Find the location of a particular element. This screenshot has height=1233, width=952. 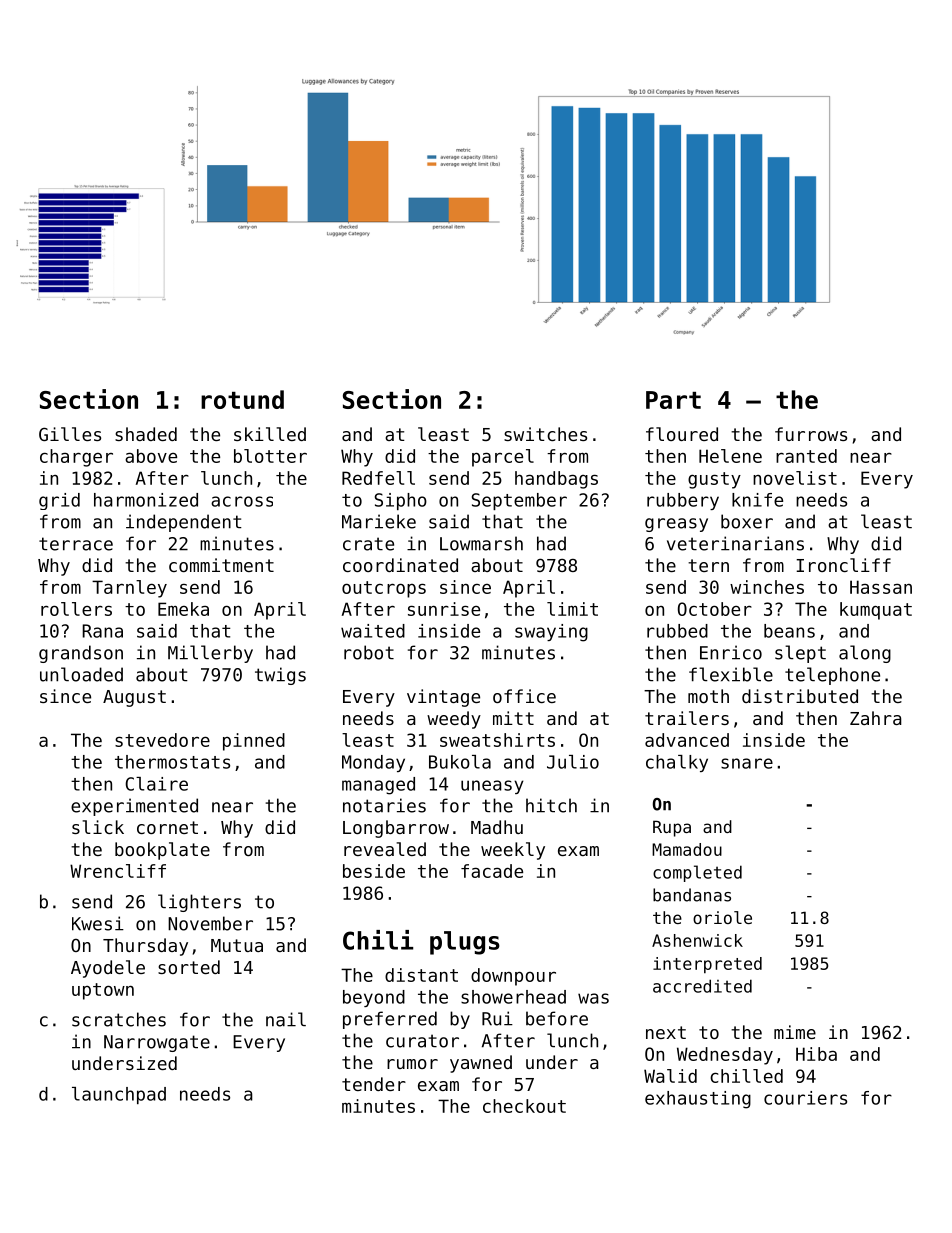

charger is located at coordinates (76, 458).
